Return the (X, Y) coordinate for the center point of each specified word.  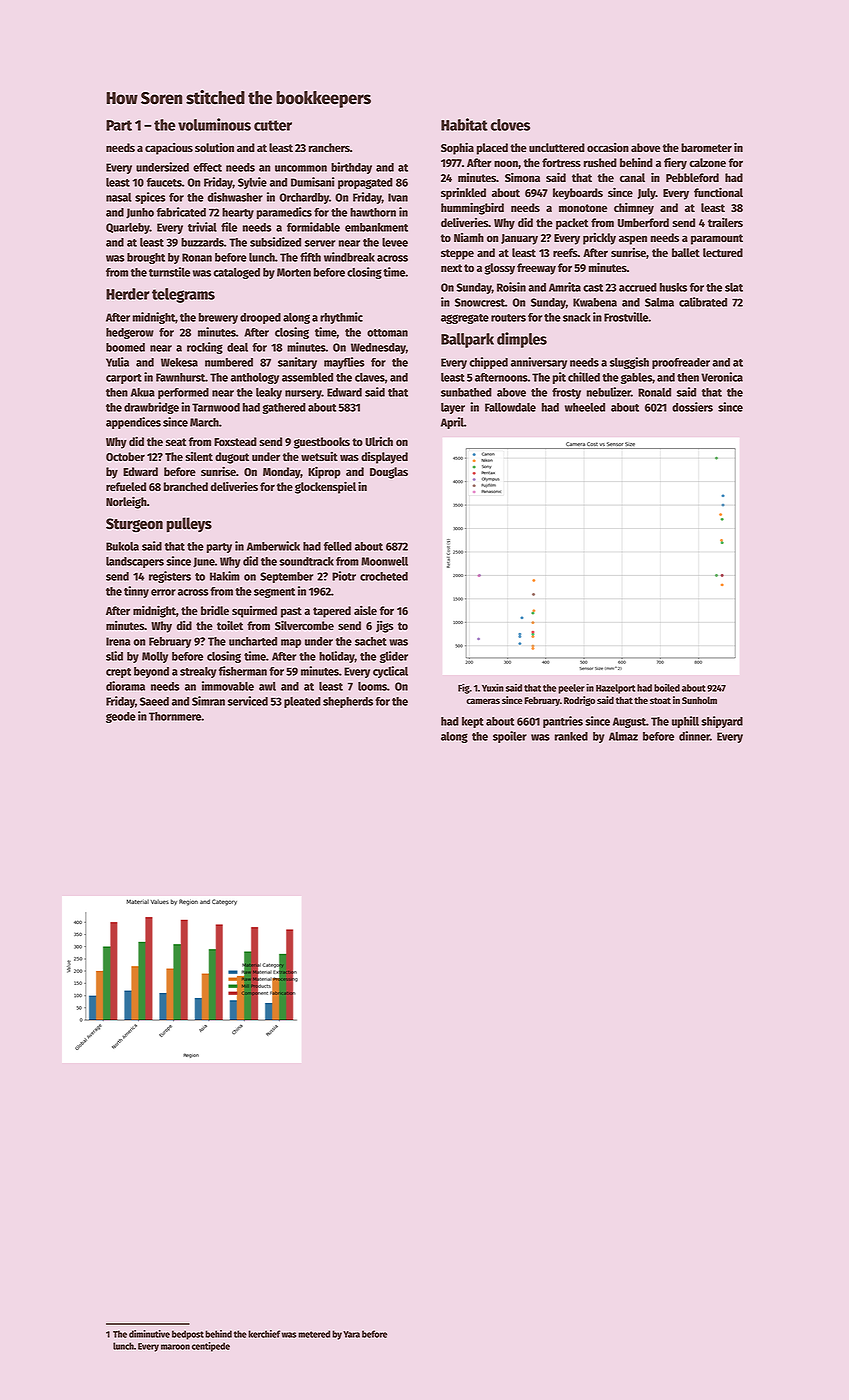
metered (314, 1334)
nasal (119, 197)
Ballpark (467, 340)
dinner (694, 736)
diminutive (149, 1334)
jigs (385, 626)
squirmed (254, 612)
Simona (522, 177)
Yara (351, 1334)
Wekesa (179, 362)
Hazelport (615, 689)
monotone (583, 208)
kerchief (264, 1334)
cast (593, 288)
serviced (248, 701)
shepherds (348, 702)
